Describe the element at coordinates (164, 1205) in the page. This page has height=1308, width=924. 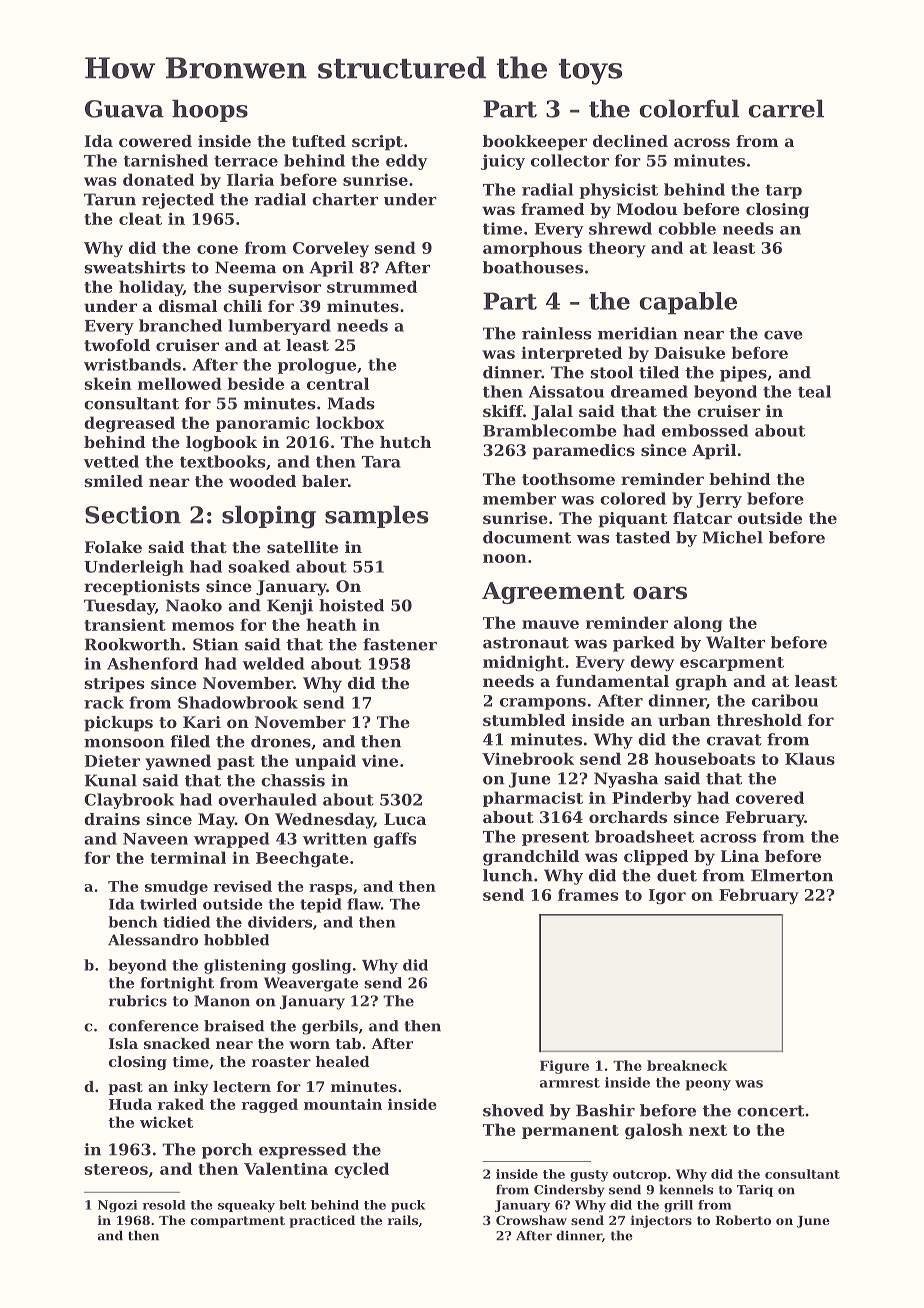
I see `resold` at that location.
